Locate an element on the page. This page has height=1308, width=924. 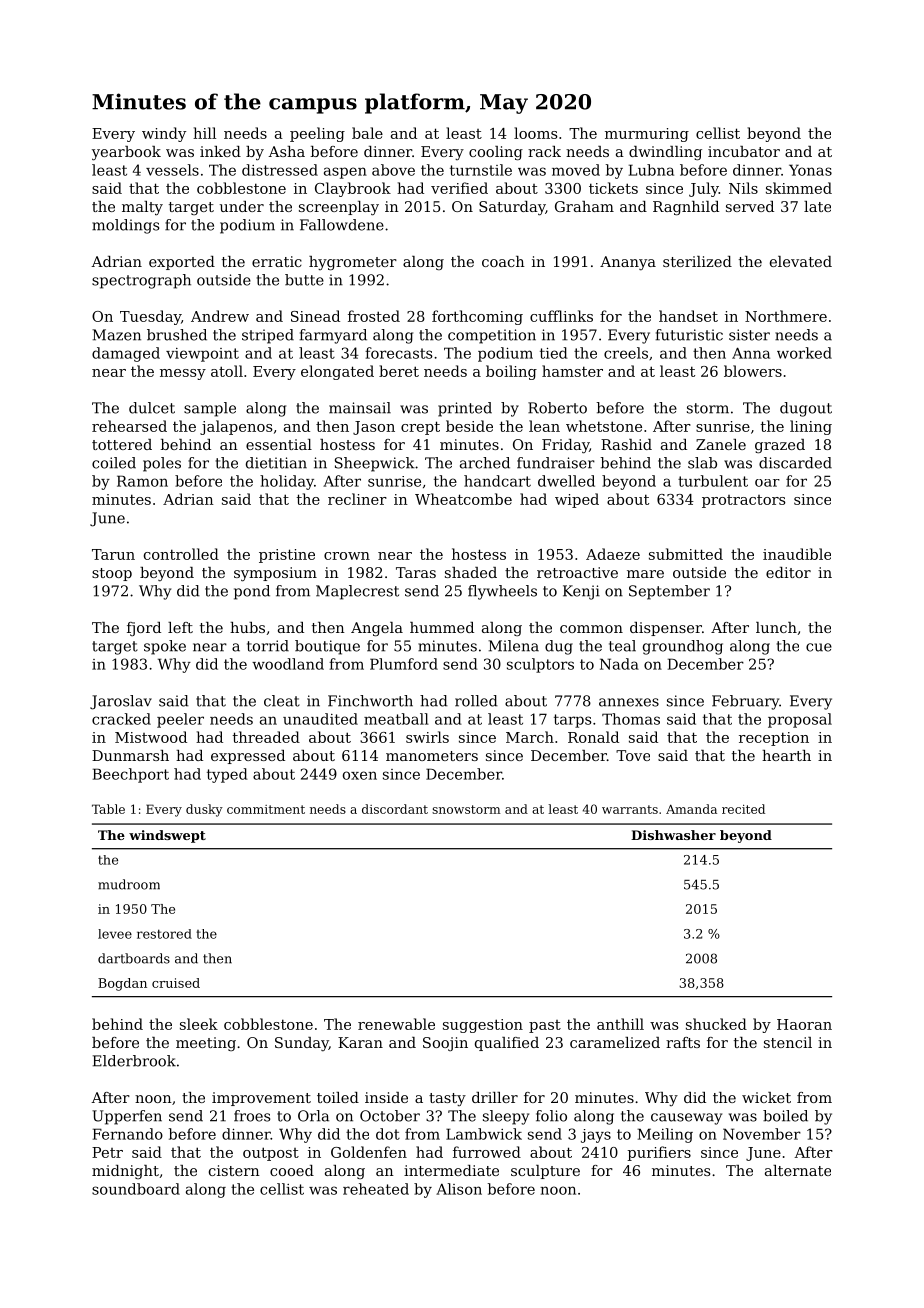
erratic is located at coordinates (277, 261).
